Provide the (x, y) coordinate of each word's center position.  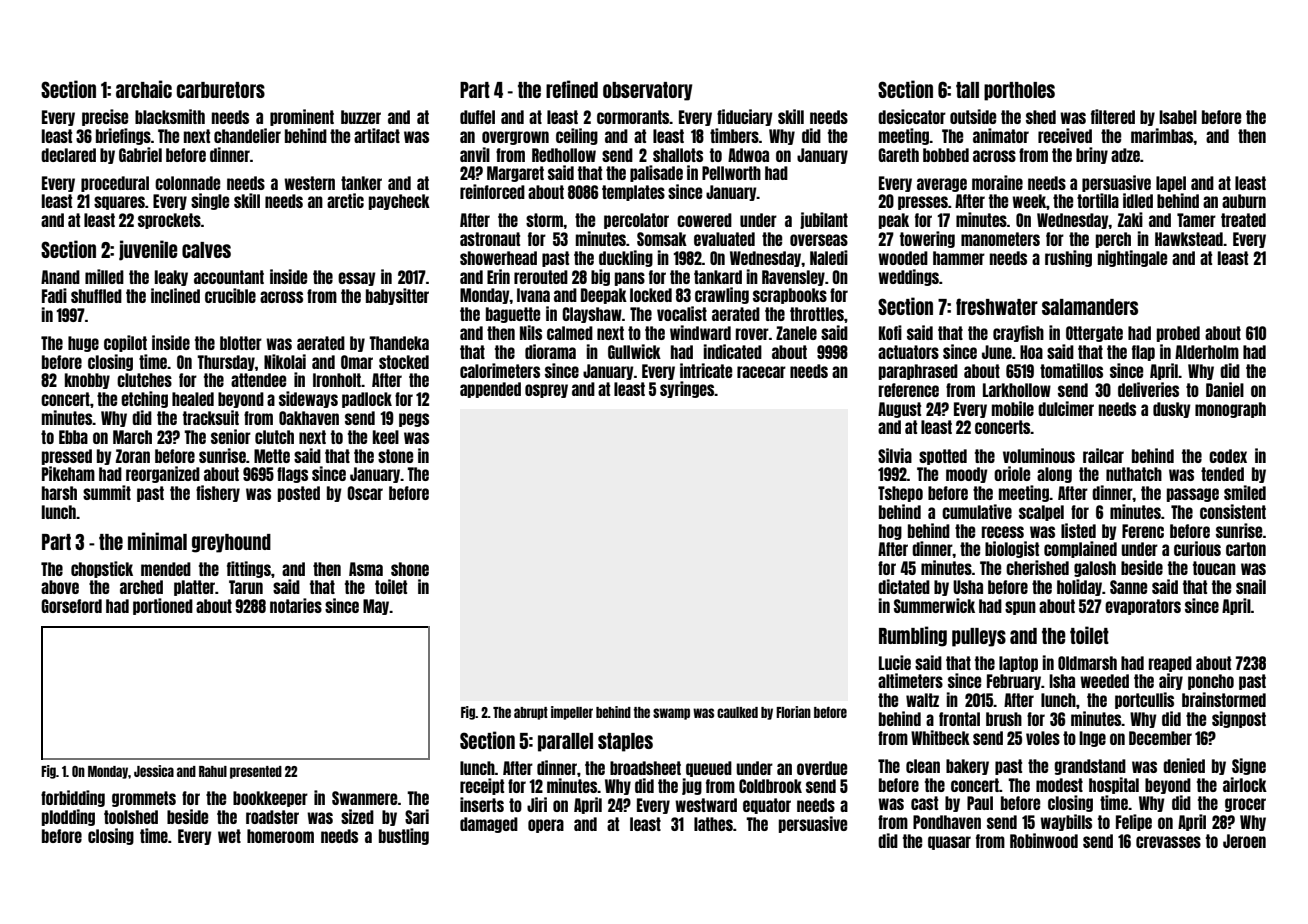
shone (410, 569)
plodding (68, 817)
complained (1080, 549)
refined (572, 89)
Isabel (1178, 117)
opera (546, 826)
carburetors (221, 90)
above (60, 587)
